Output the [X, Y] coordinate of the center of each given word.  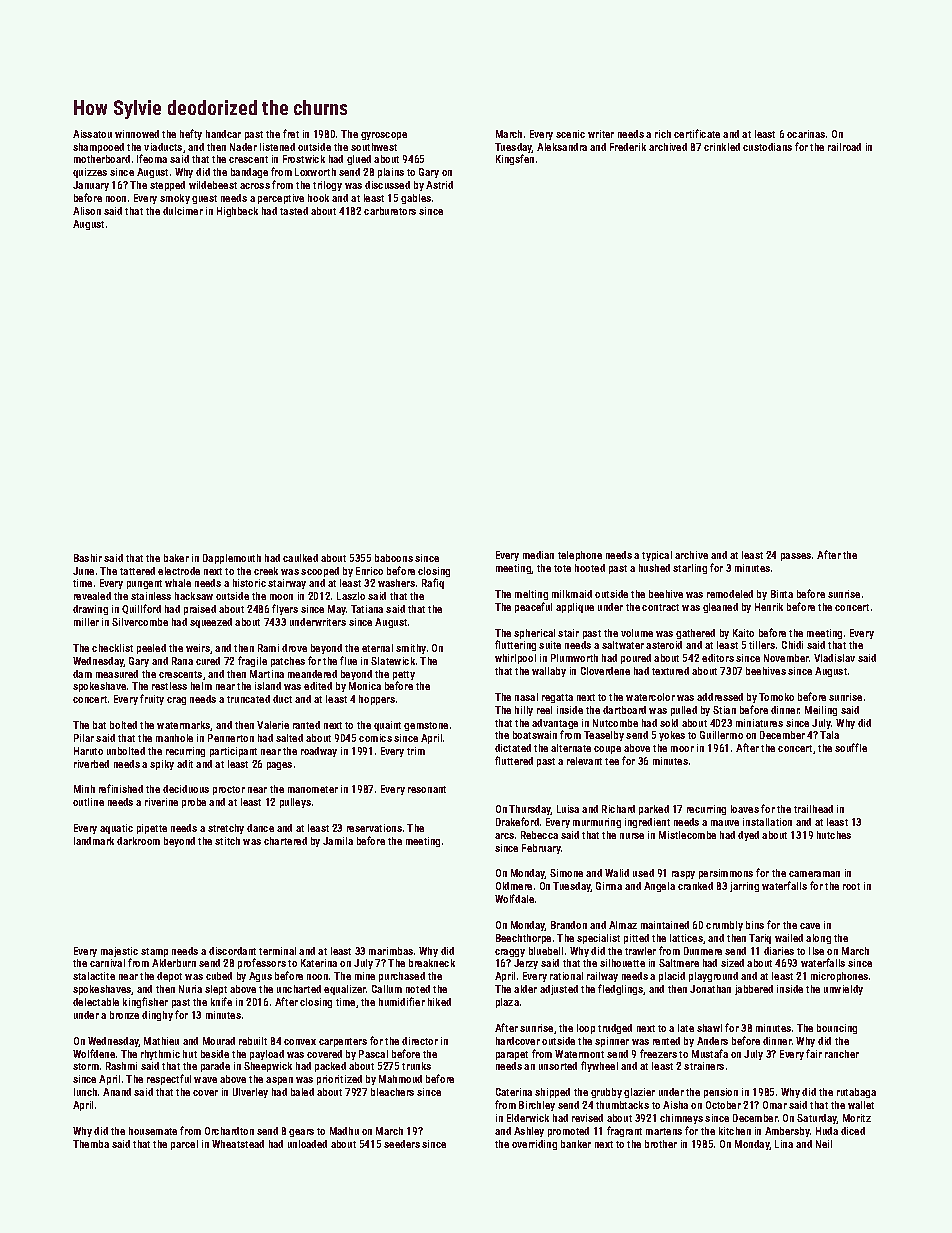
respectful [169, 1079]
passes [796, 557]
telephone [580, 556]
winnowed [137, 134]
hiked [439, 1002]
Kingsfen [515, 159]
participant [233, 752]
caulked [300, 558]
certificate [697, 133]
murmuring [597, 823]
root [851, 886]
